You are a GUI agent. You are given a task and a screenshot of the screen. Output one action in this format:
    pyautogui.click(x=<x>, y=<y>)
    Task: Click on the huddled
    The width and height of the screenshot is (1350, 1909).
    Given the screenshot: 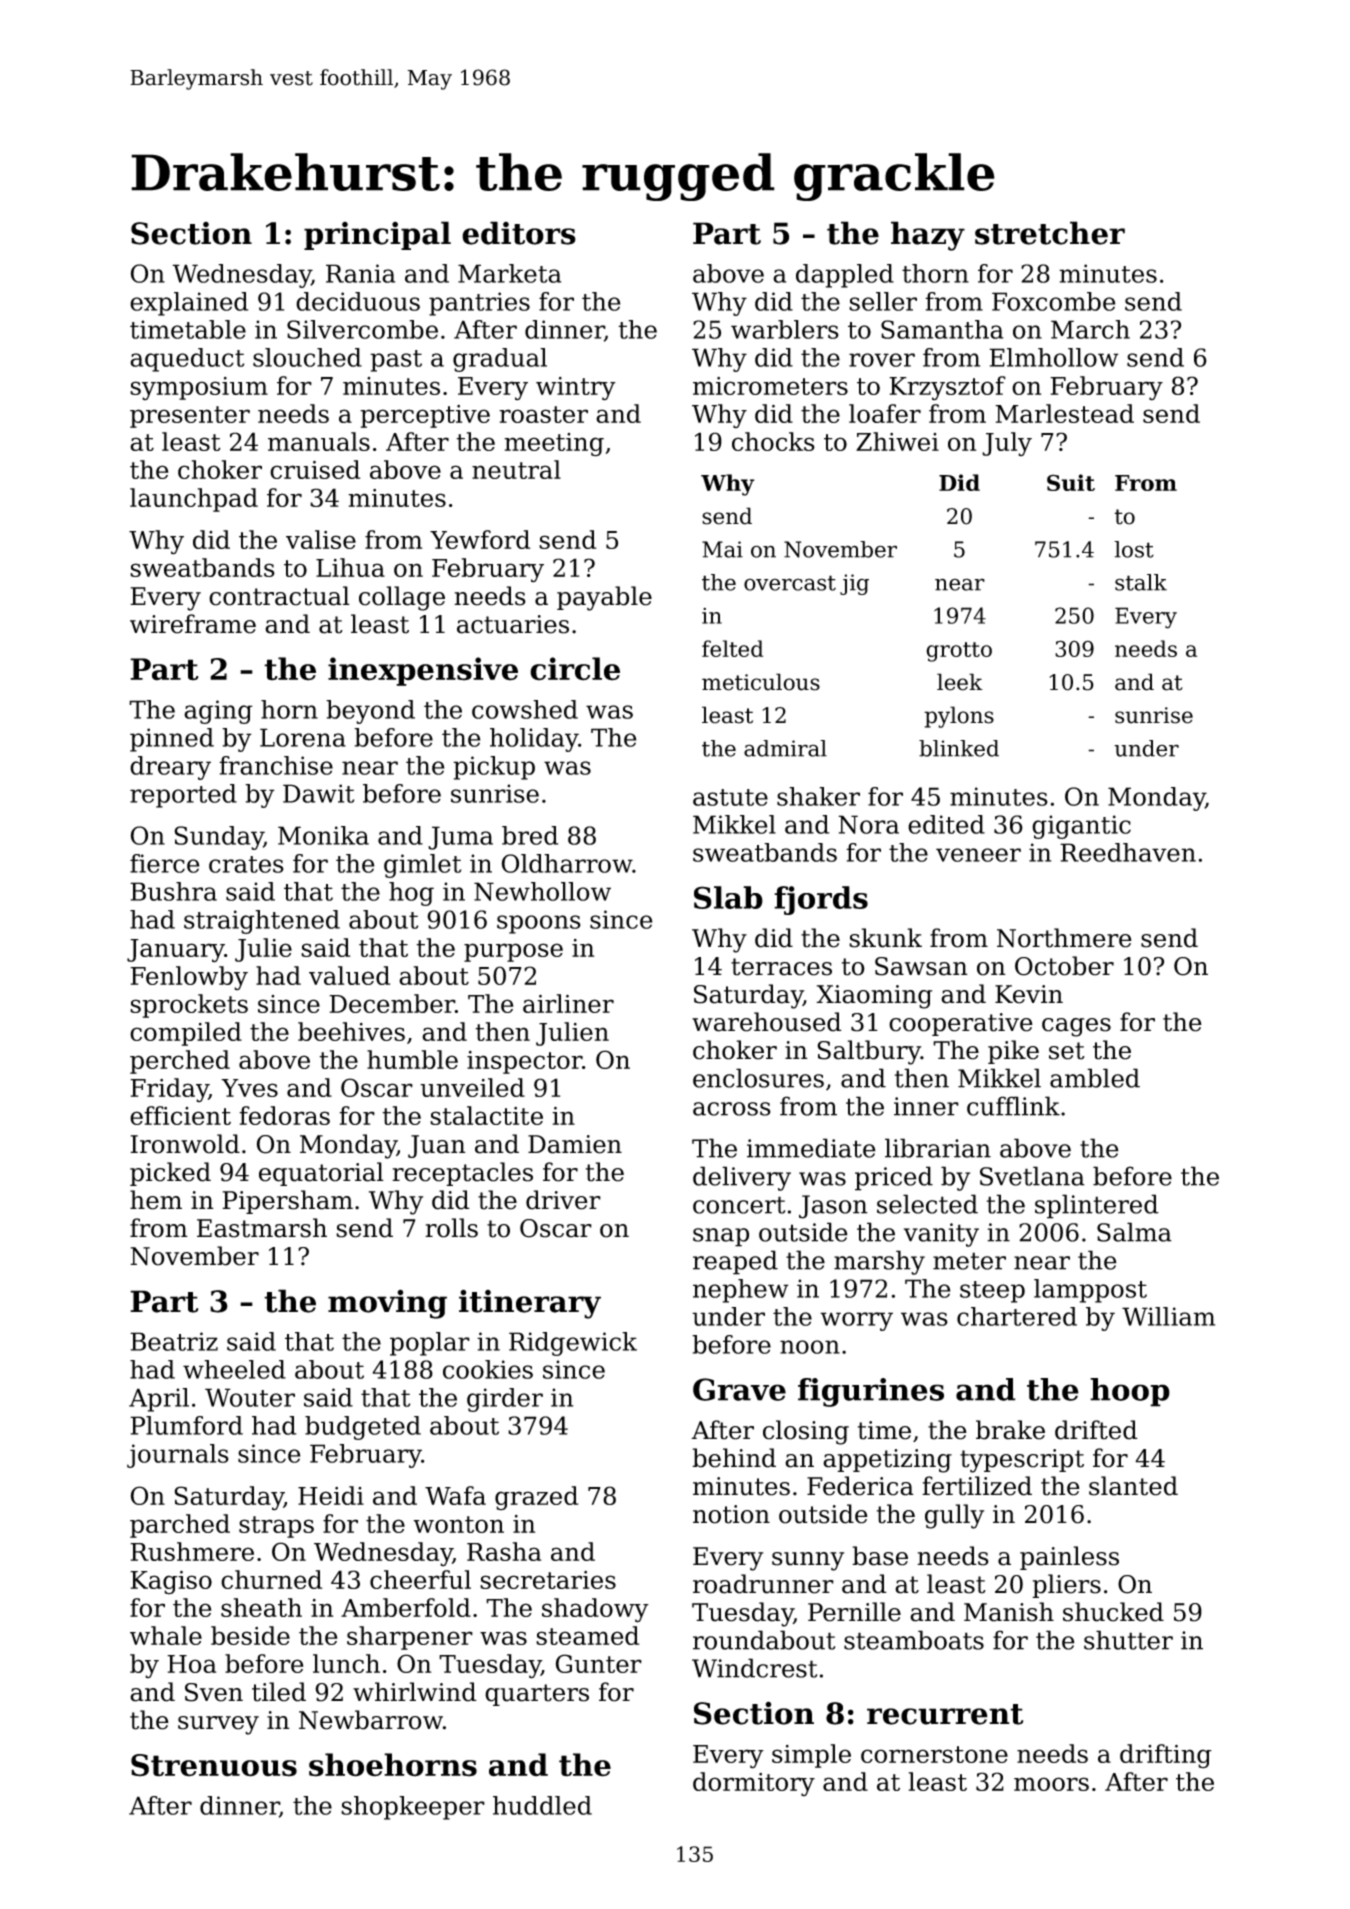 What is the action you would take?
    pyautogui.click(x=542, y=1805)
